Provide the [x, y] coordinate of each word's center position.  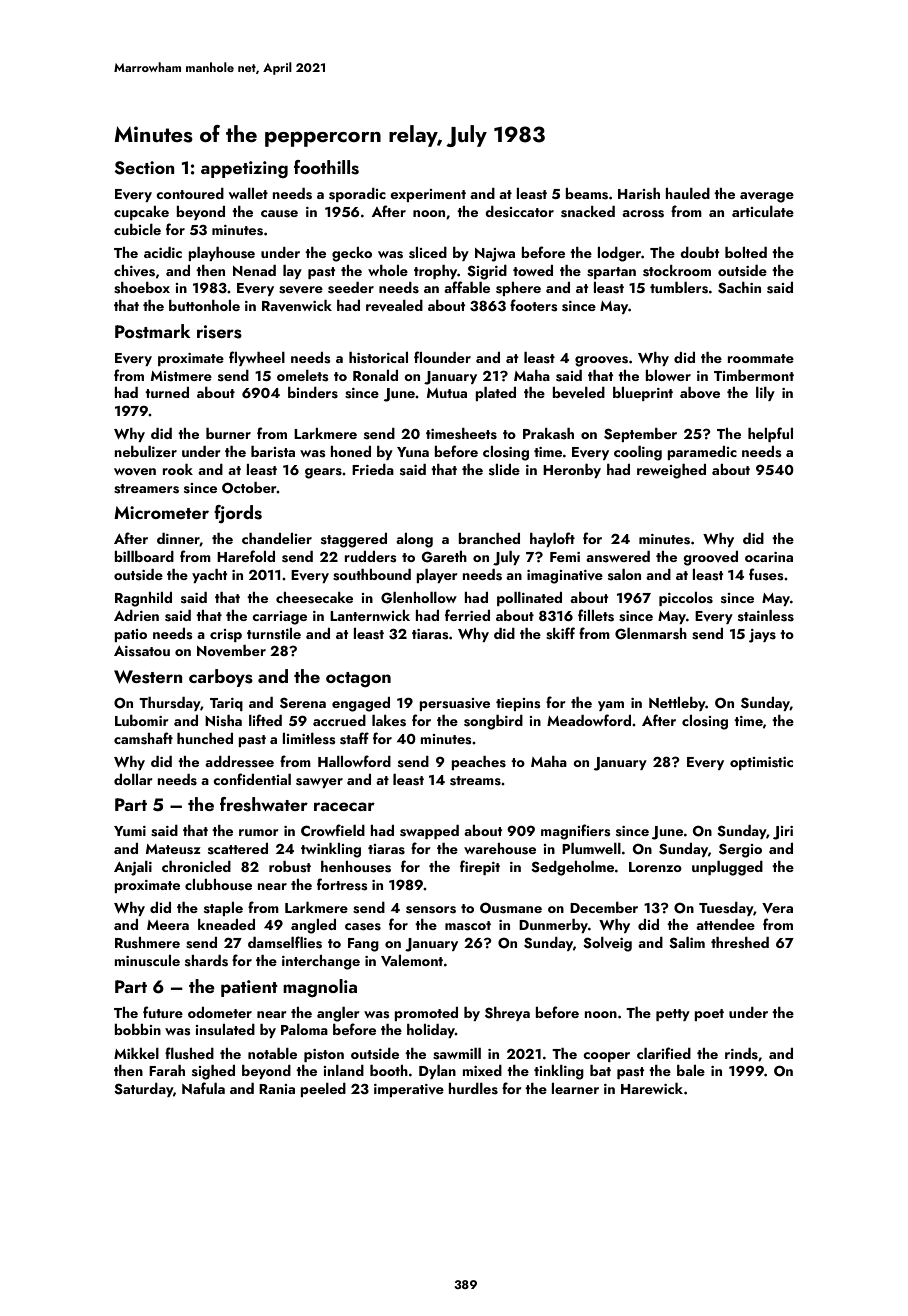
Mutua [447, 393]
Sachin [739, 288]
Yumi [130, 831]
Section [144, 168]
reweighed [671, 471]
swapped [429, 832]
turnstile [274, 634]
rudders [370, 557]
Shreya [507, 1014]
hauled [687, 193]
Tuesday [726, 909]
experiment [428, 195]
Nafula [203, 1088]
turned [167, 392]
